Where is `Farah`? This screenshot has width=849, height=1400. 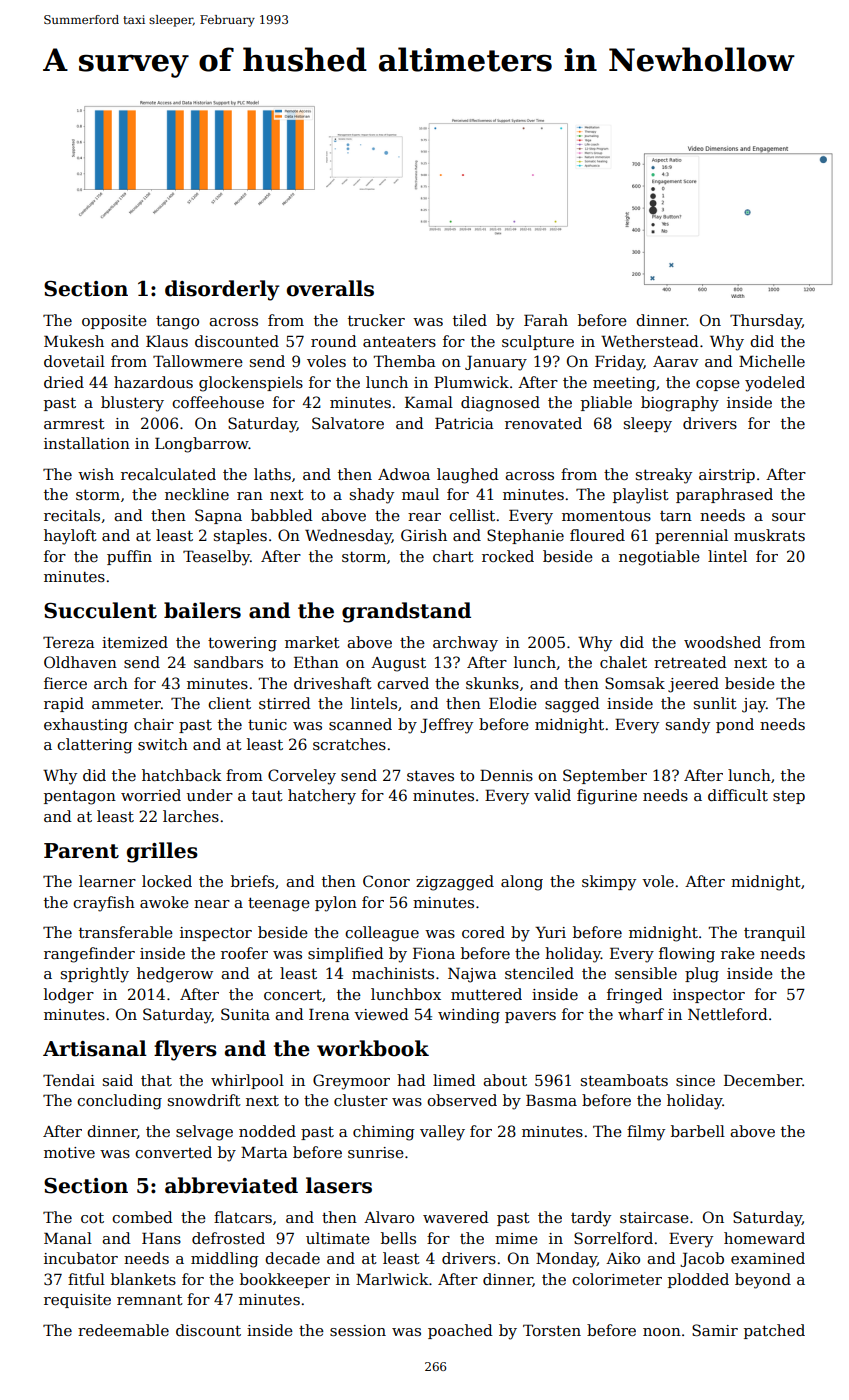
Farah is located at coordinates (546, 320).
